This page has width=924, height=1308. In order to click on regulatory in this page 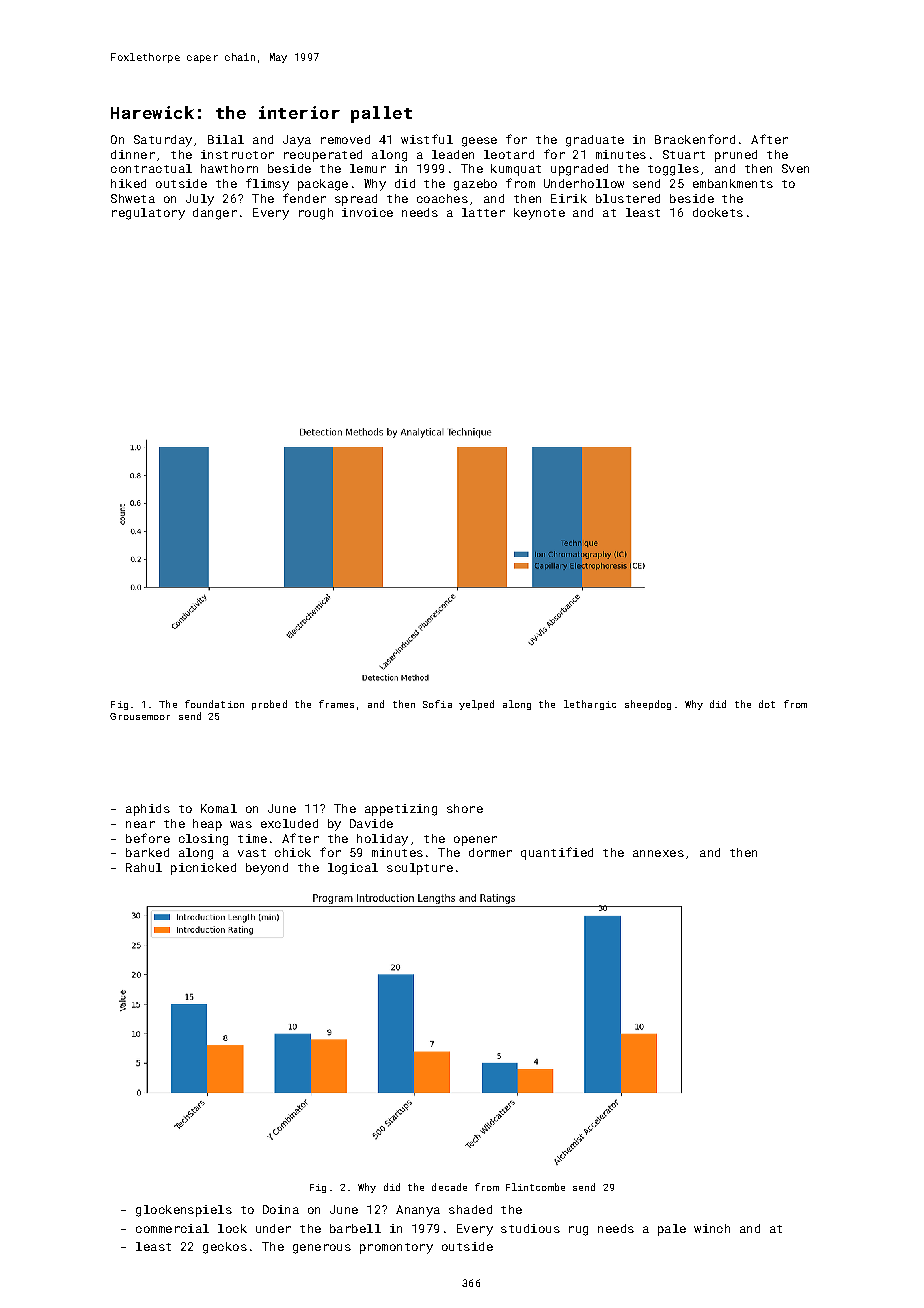, I will do `click(148, 214)`.
